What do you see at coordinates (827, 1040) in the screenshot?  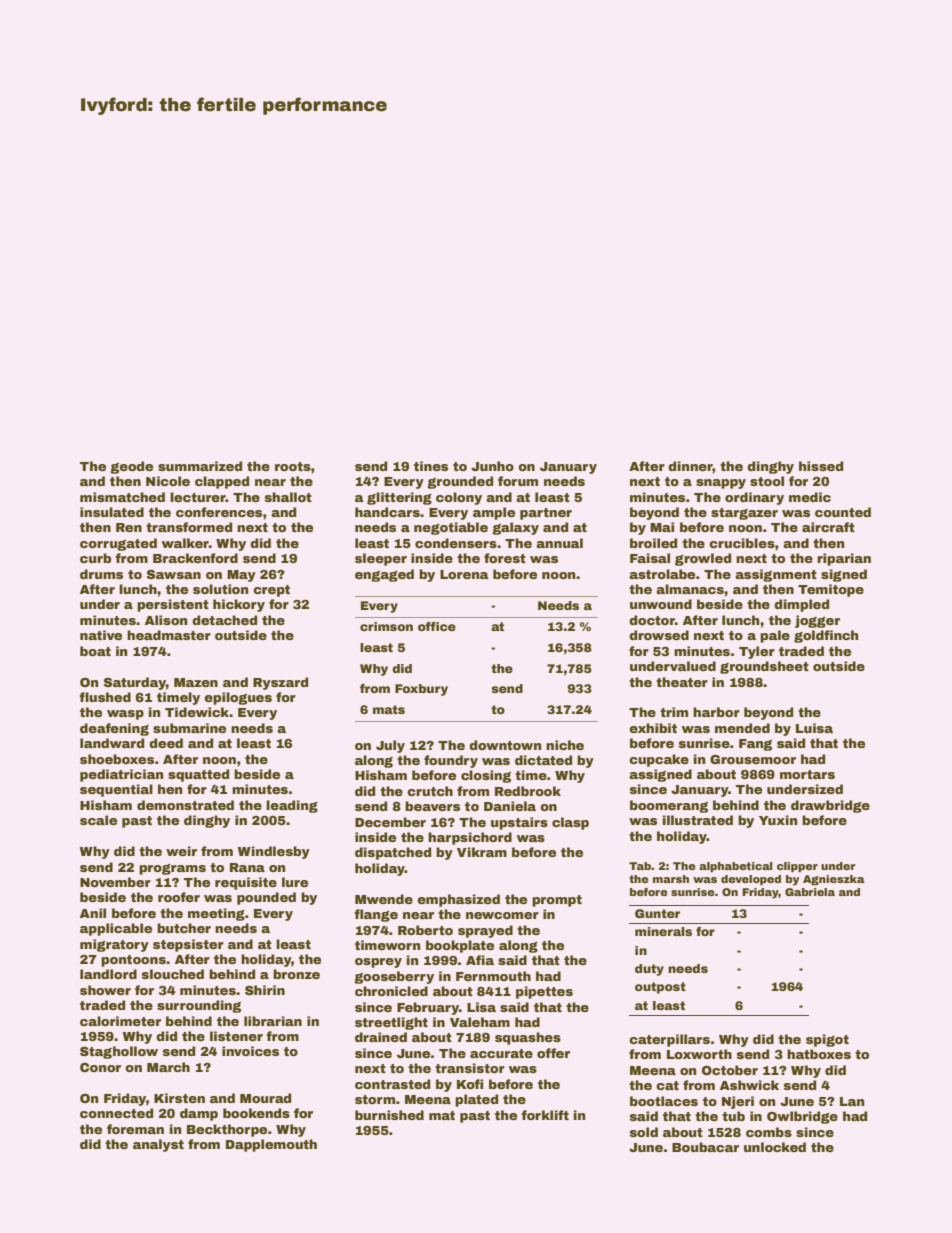 I see `spigot` at bounding box center [827, 1040].
